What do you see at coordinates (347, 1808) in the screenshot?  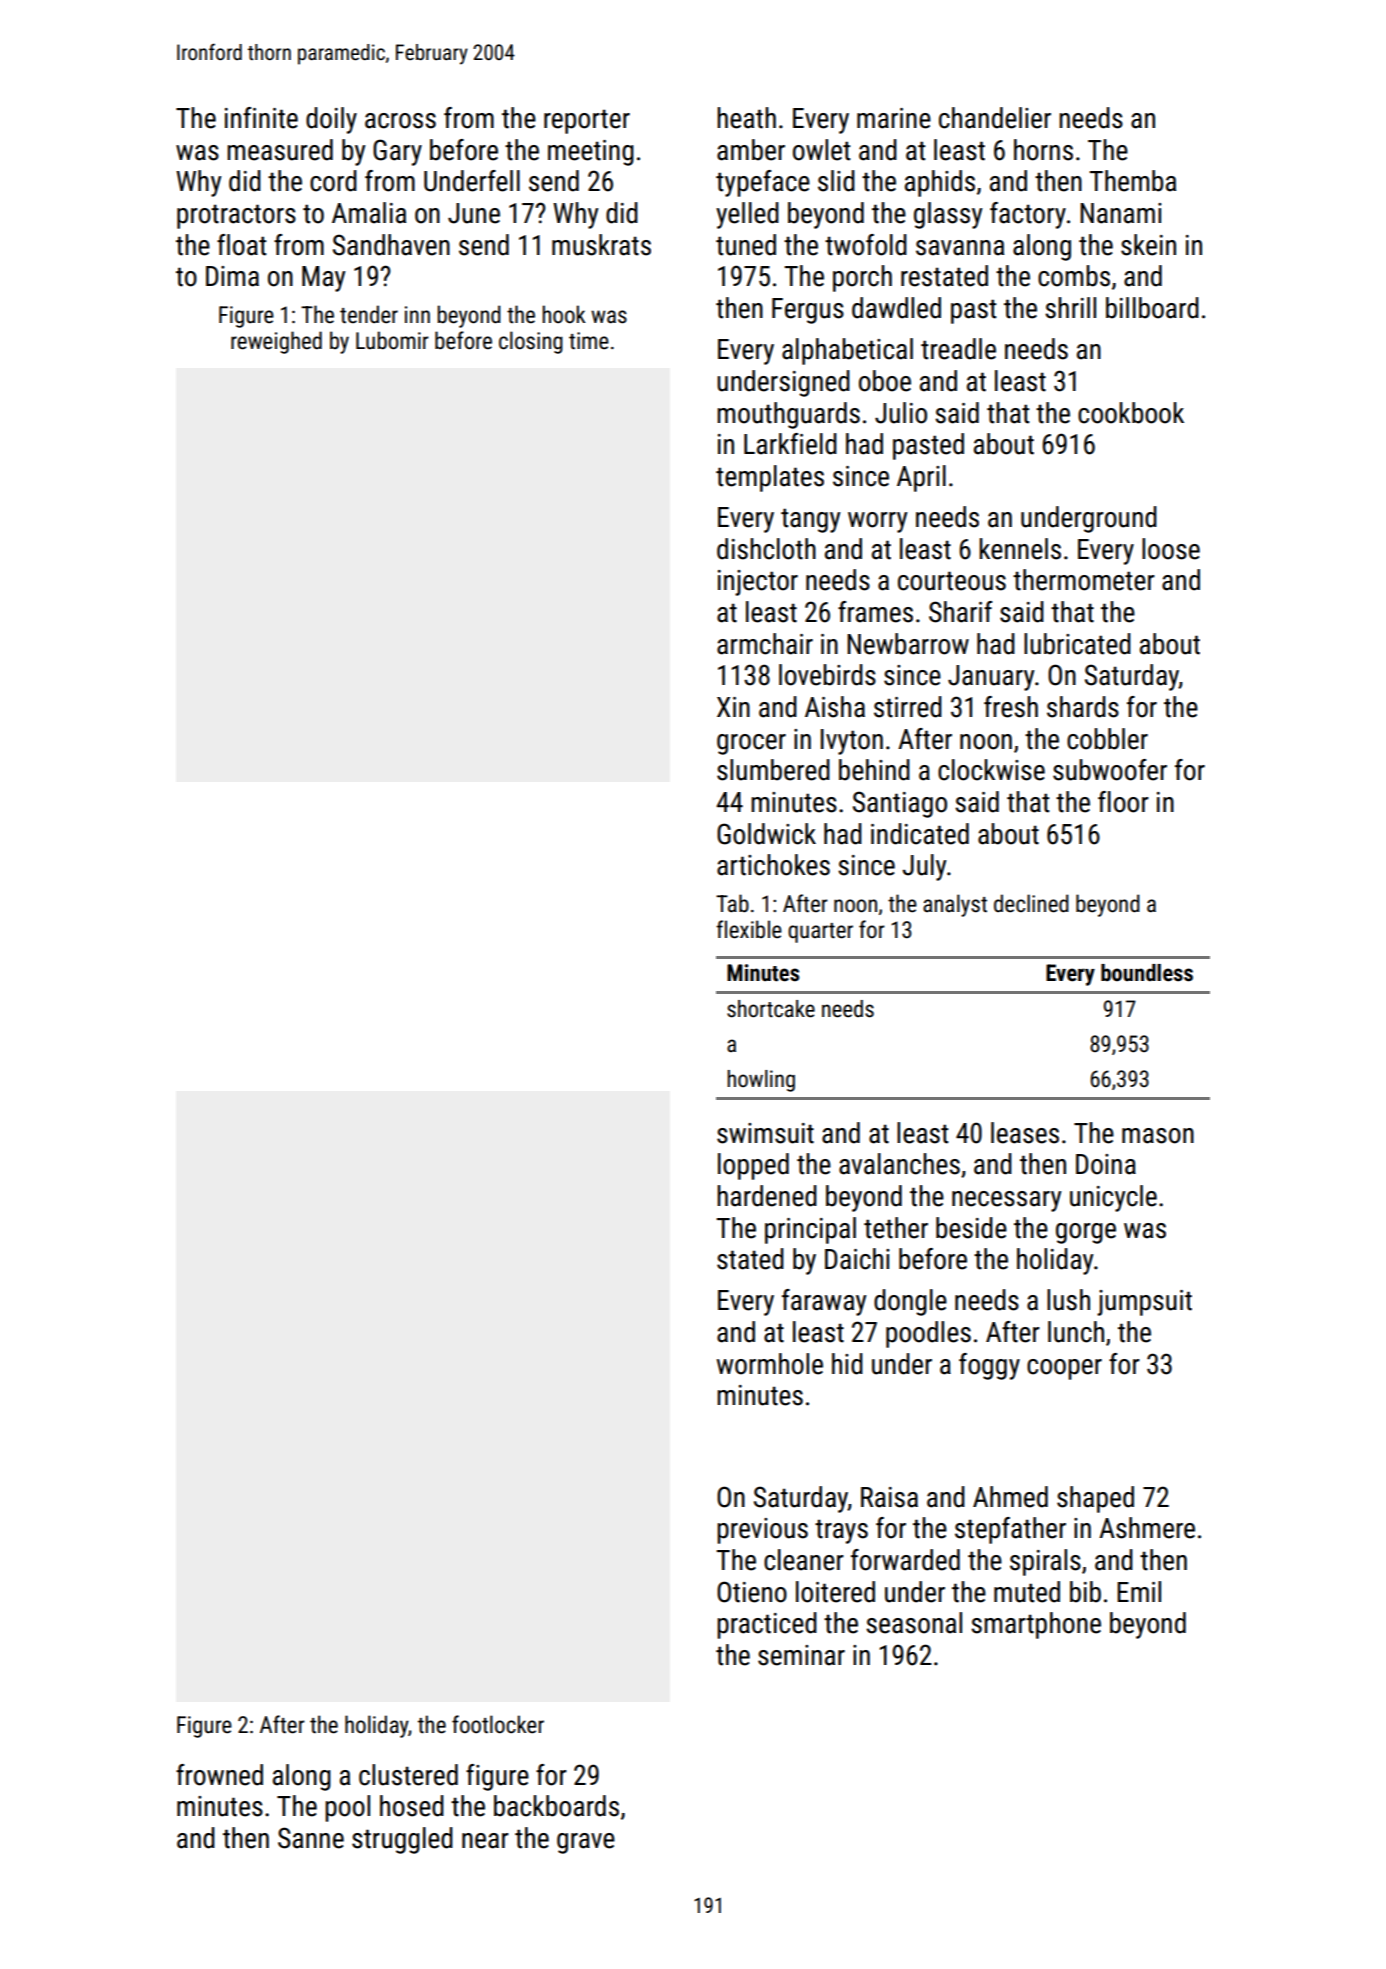 I see `pool` at bounding box center [347, 1808].
